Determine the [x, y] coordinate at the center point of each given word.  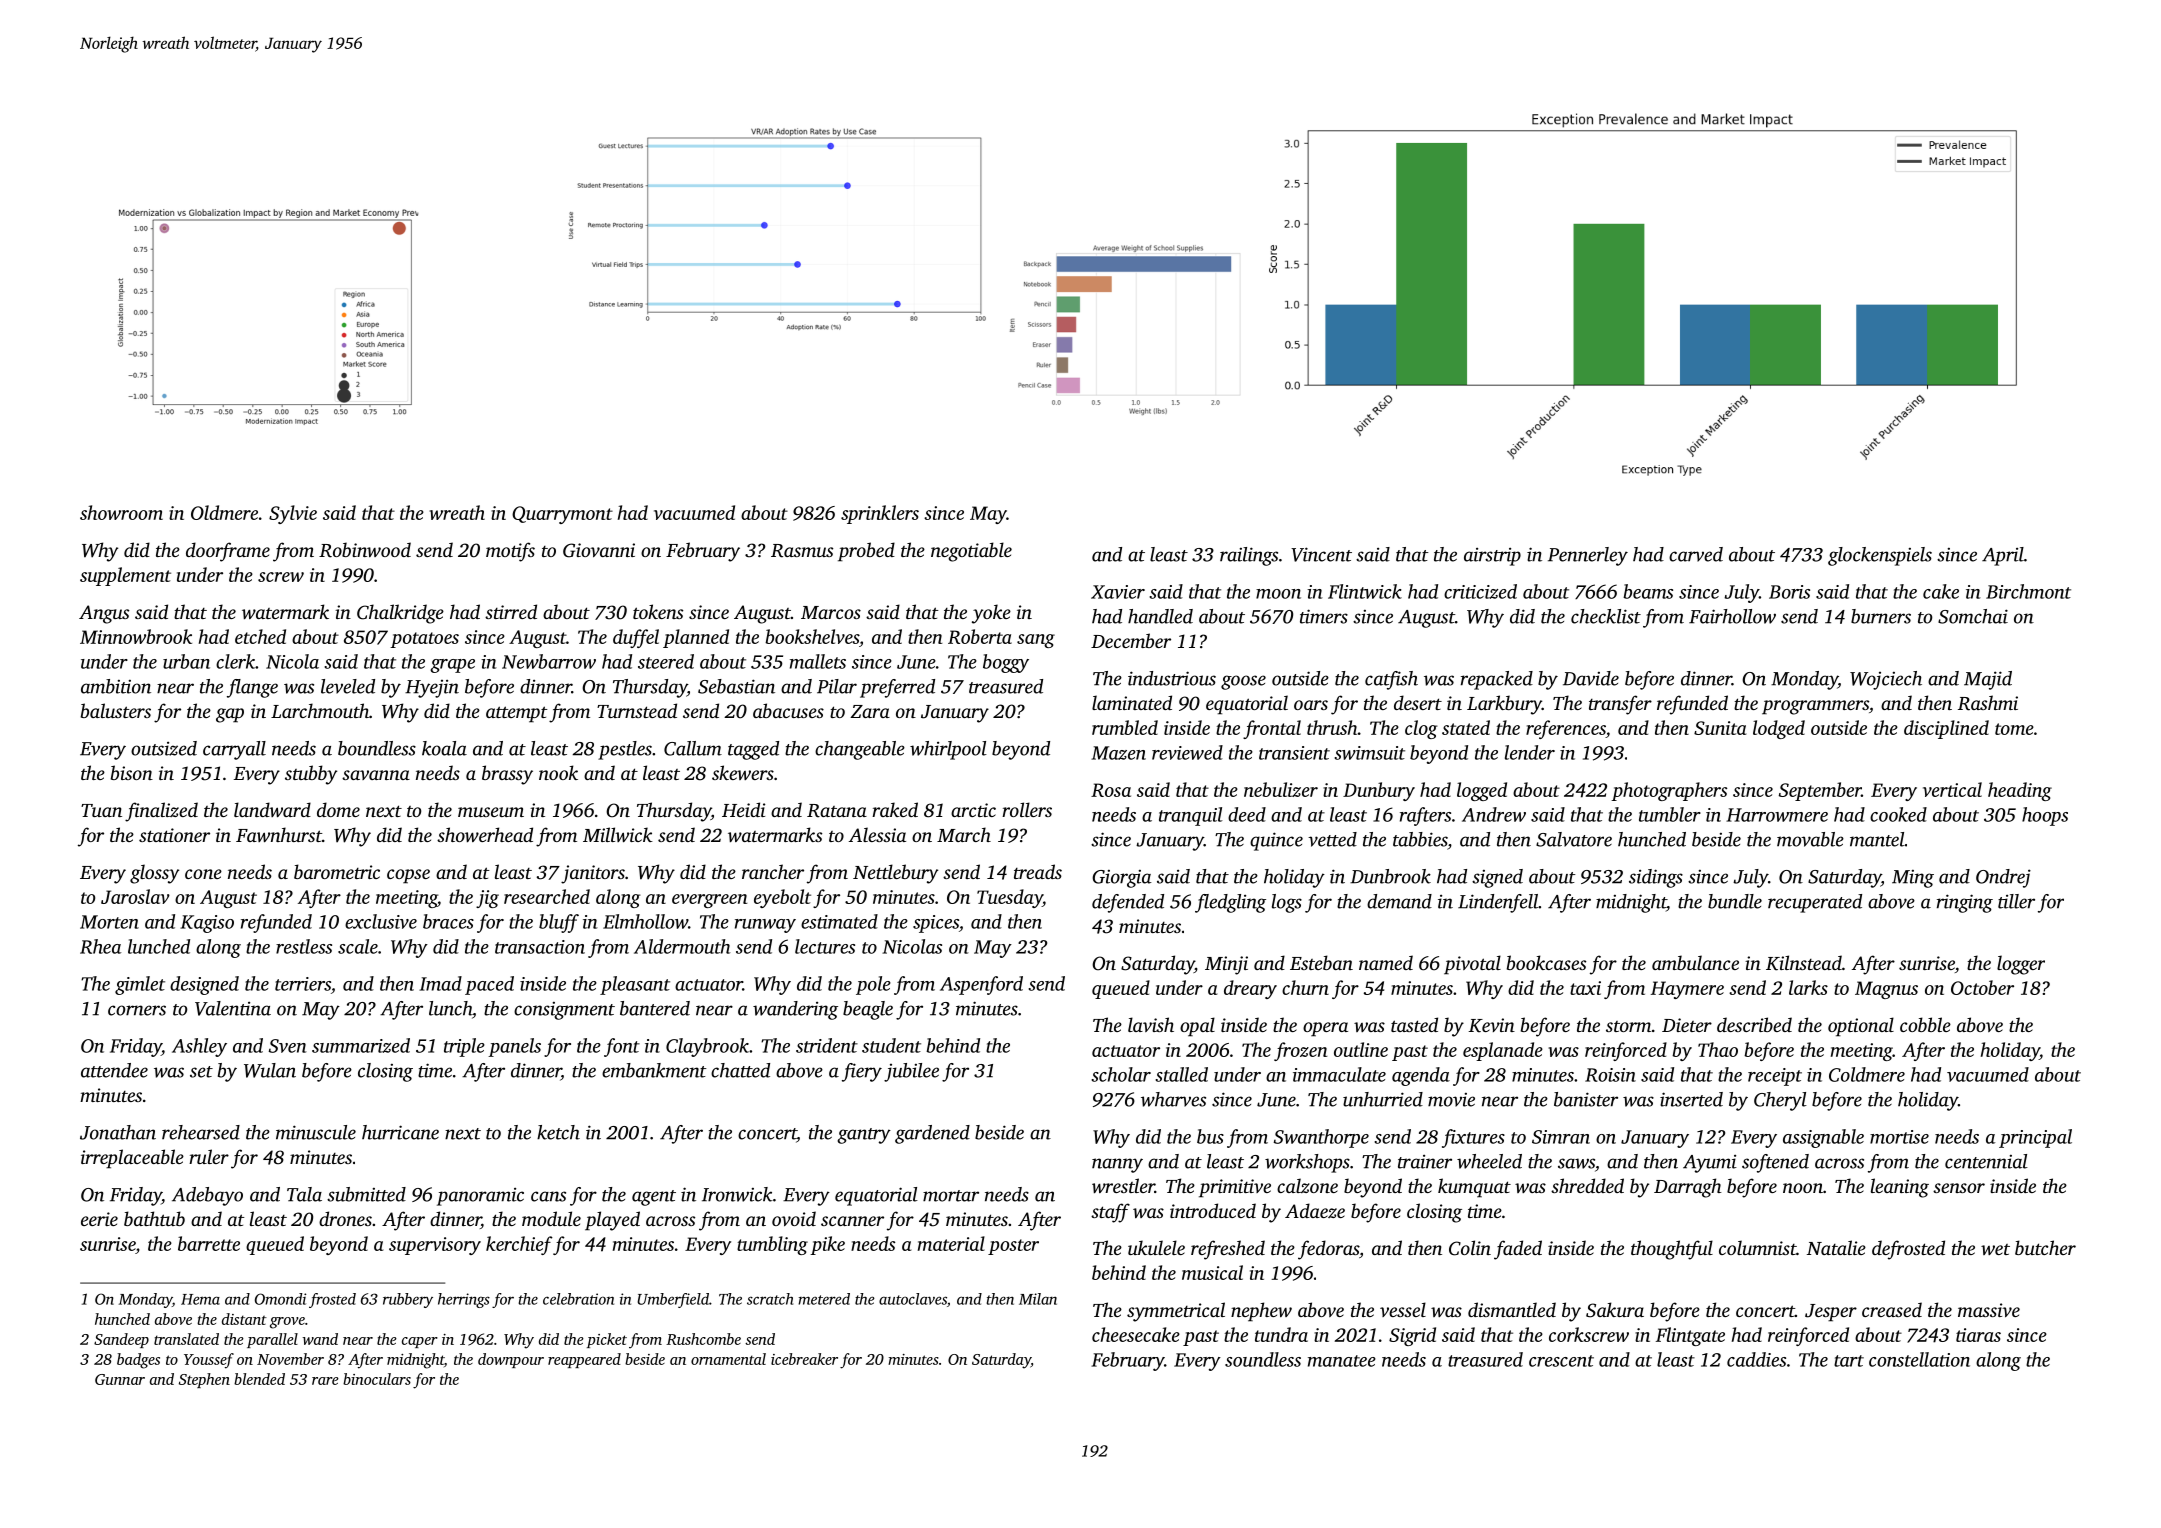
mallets [818, 661]
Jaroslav [135, 896]
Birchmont [2028, 591]
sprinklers [880, 514]
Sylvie [293, 514]
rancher [773, 871]
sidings [1656, 878]
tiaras [1978, 1335]
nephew [1261, 1312]
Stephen [204, 1380]
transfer [1620, 705]
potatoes [424, 640]
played [612, 1221]
